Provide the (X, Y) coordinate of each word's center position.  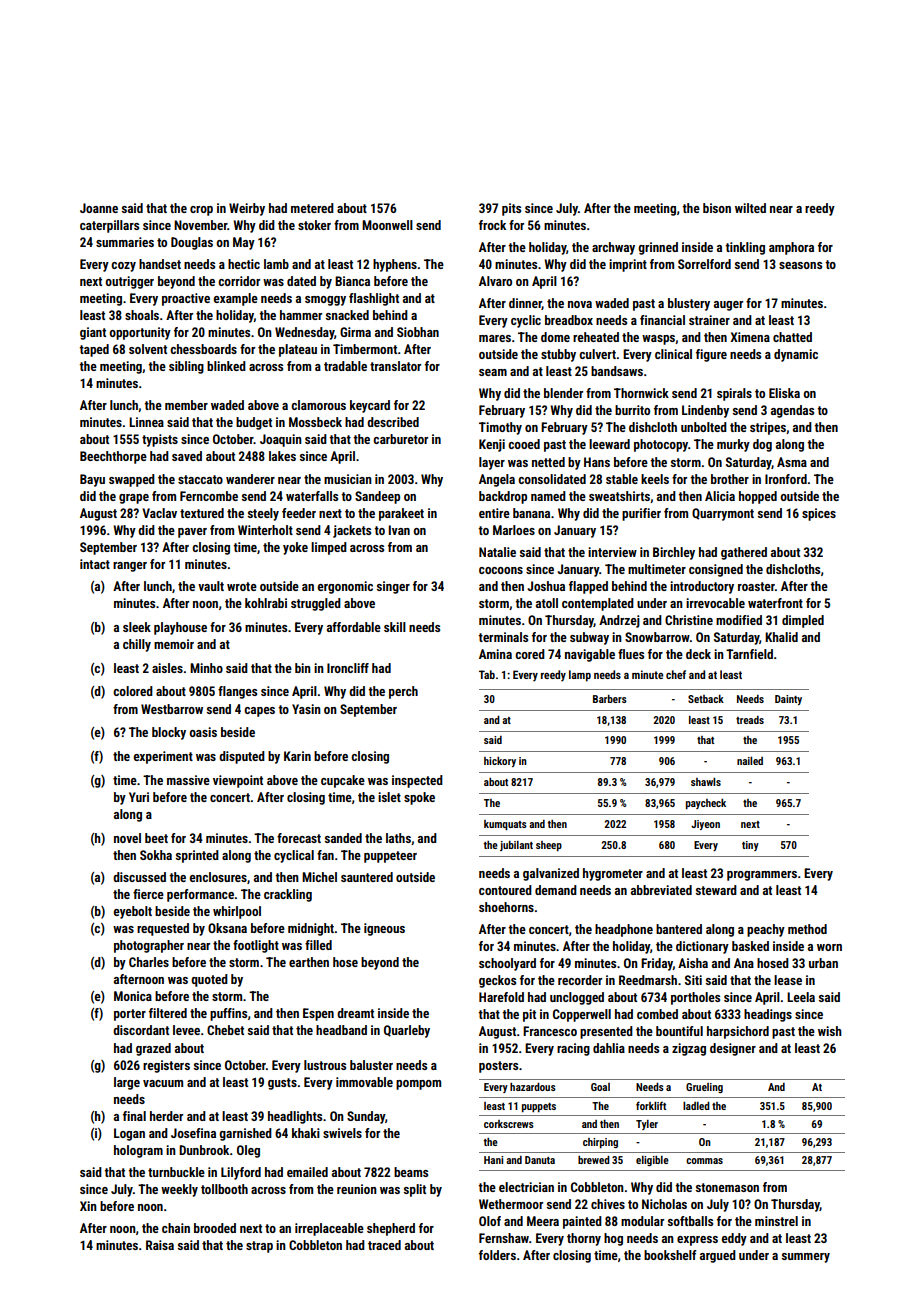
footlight (256, 946)
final (134, 1116)
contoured (505, 890)
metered (312, 208)
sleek (137, 627)
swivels (342, 1133)
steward (716, 890)
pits (511, 209)
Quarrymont (723, 514)
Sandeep (377, 497)
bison (717, 208)
